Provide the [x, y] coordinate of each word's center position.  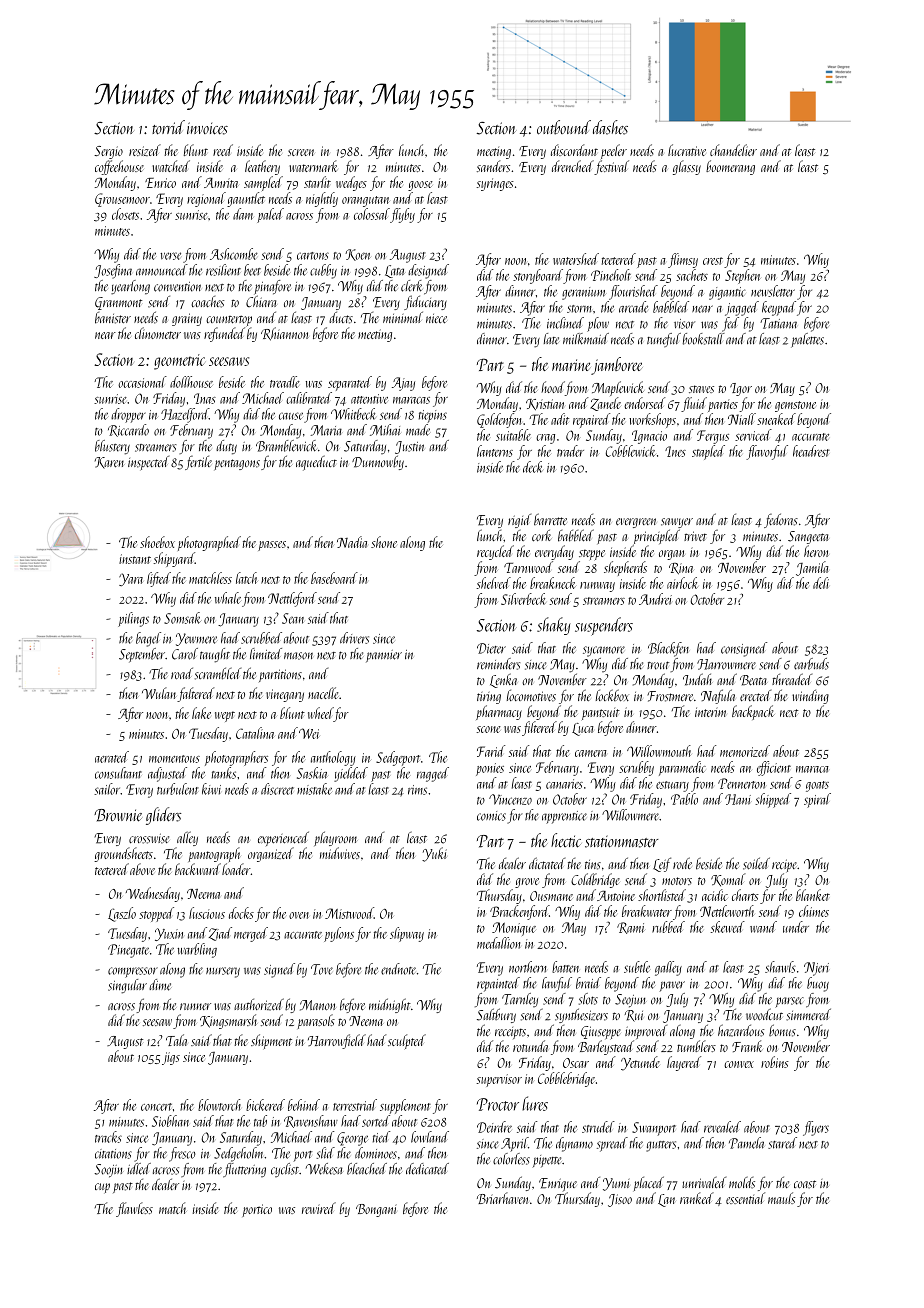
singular [127, 986]
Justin [409, 447]
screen [301, 152]
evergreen [636, 523]
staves [701, 389]
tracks [108, 1137]
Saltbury [496, 1015]
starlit [317, 182]
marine [571, 365]
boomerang [730, 167]
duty [226, 447]
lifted [159, 579]
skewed [727, 927]
